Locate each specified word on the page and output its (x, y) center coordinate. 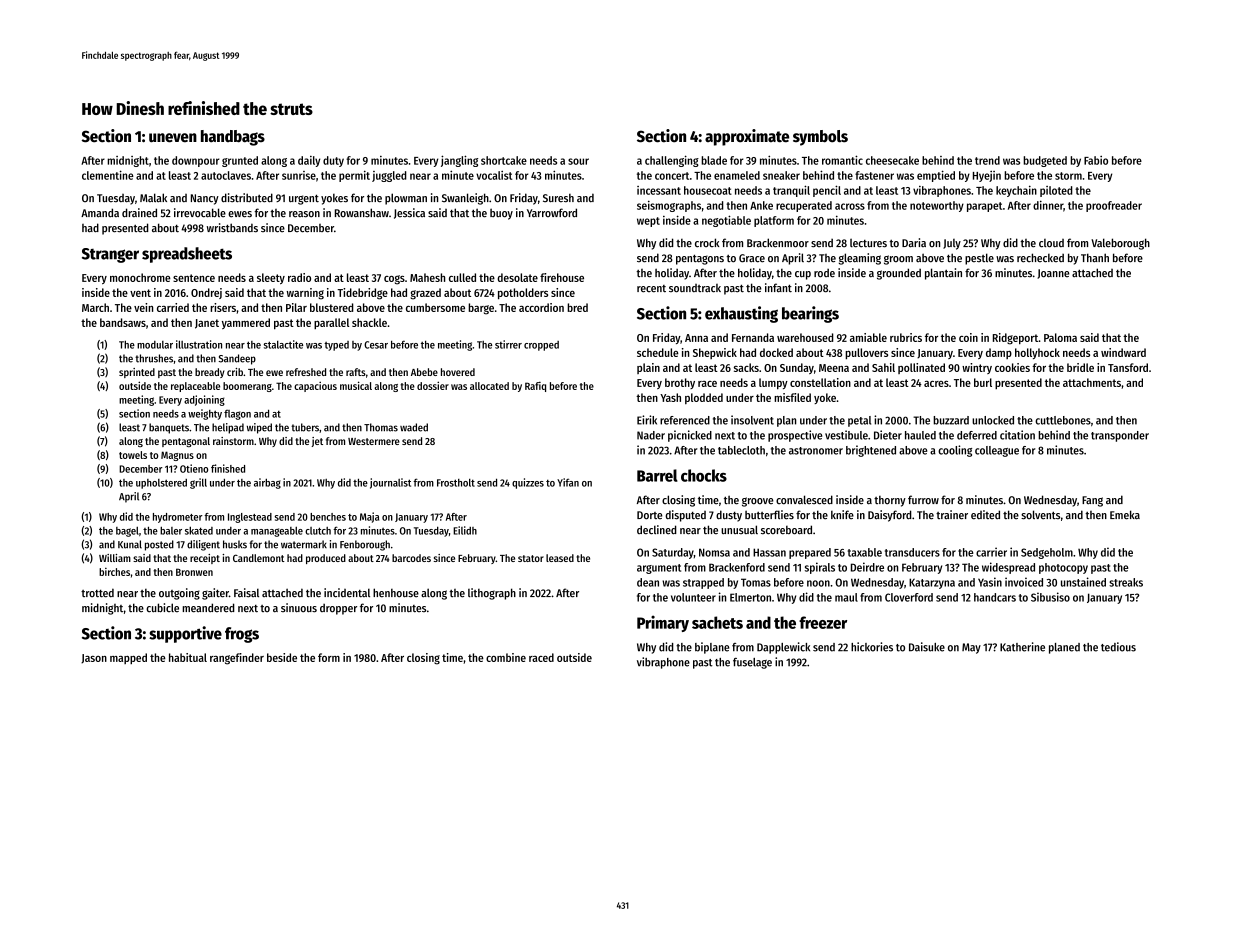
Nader (651, 435)
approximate (747, 137)
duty (333, 161)
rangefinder (237, 659)
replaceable (195, 387)
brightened (871, 451)
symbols (820, 138)
